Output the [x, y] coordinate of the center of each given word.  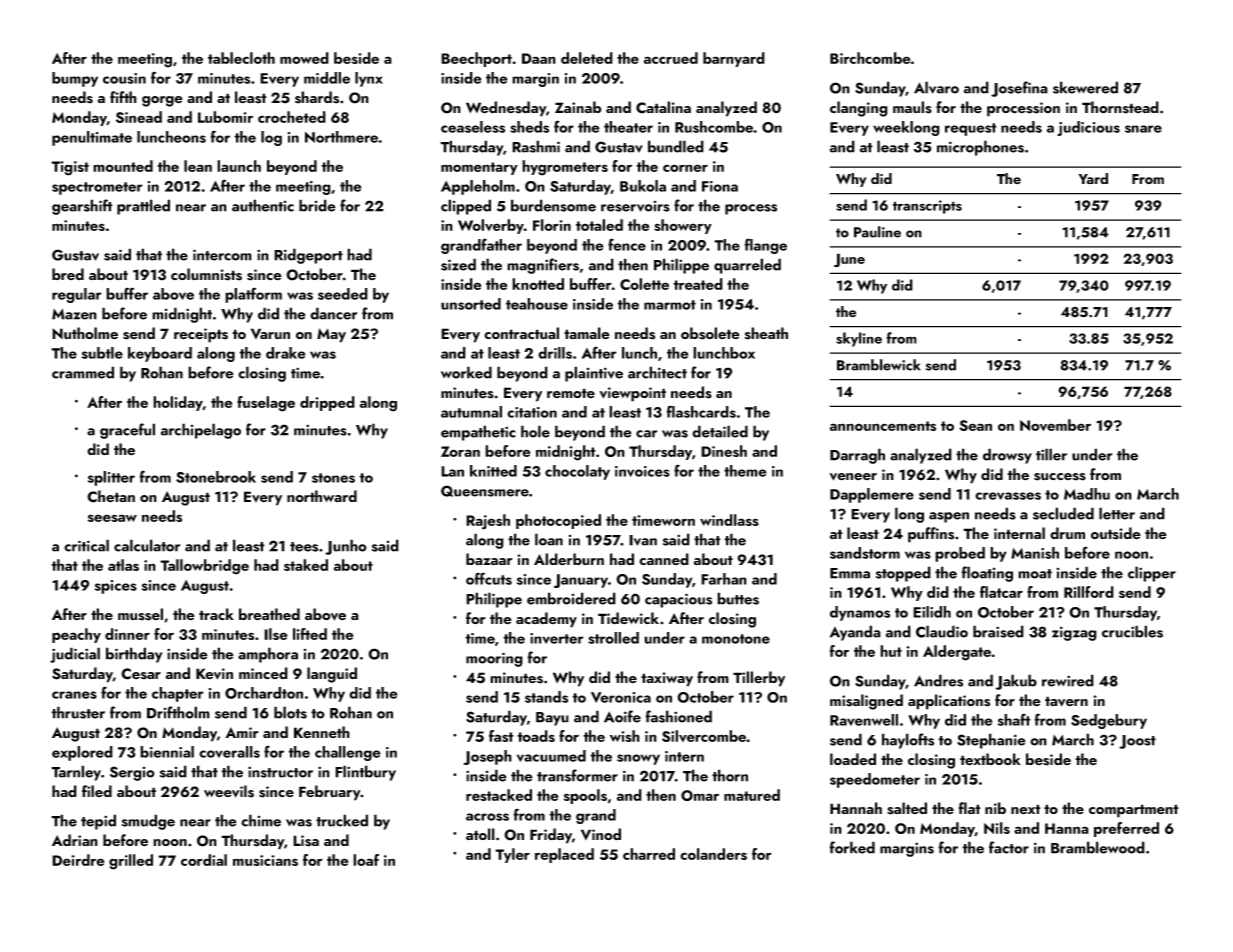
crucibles [1132, 631]
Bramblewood [1098, 847]
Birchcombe [870, 58]
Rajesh [488, 522]
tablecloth [241, 58]
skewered [1085, 87]
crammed [83, 372]
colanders [713, 854]
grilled [131, 862]
